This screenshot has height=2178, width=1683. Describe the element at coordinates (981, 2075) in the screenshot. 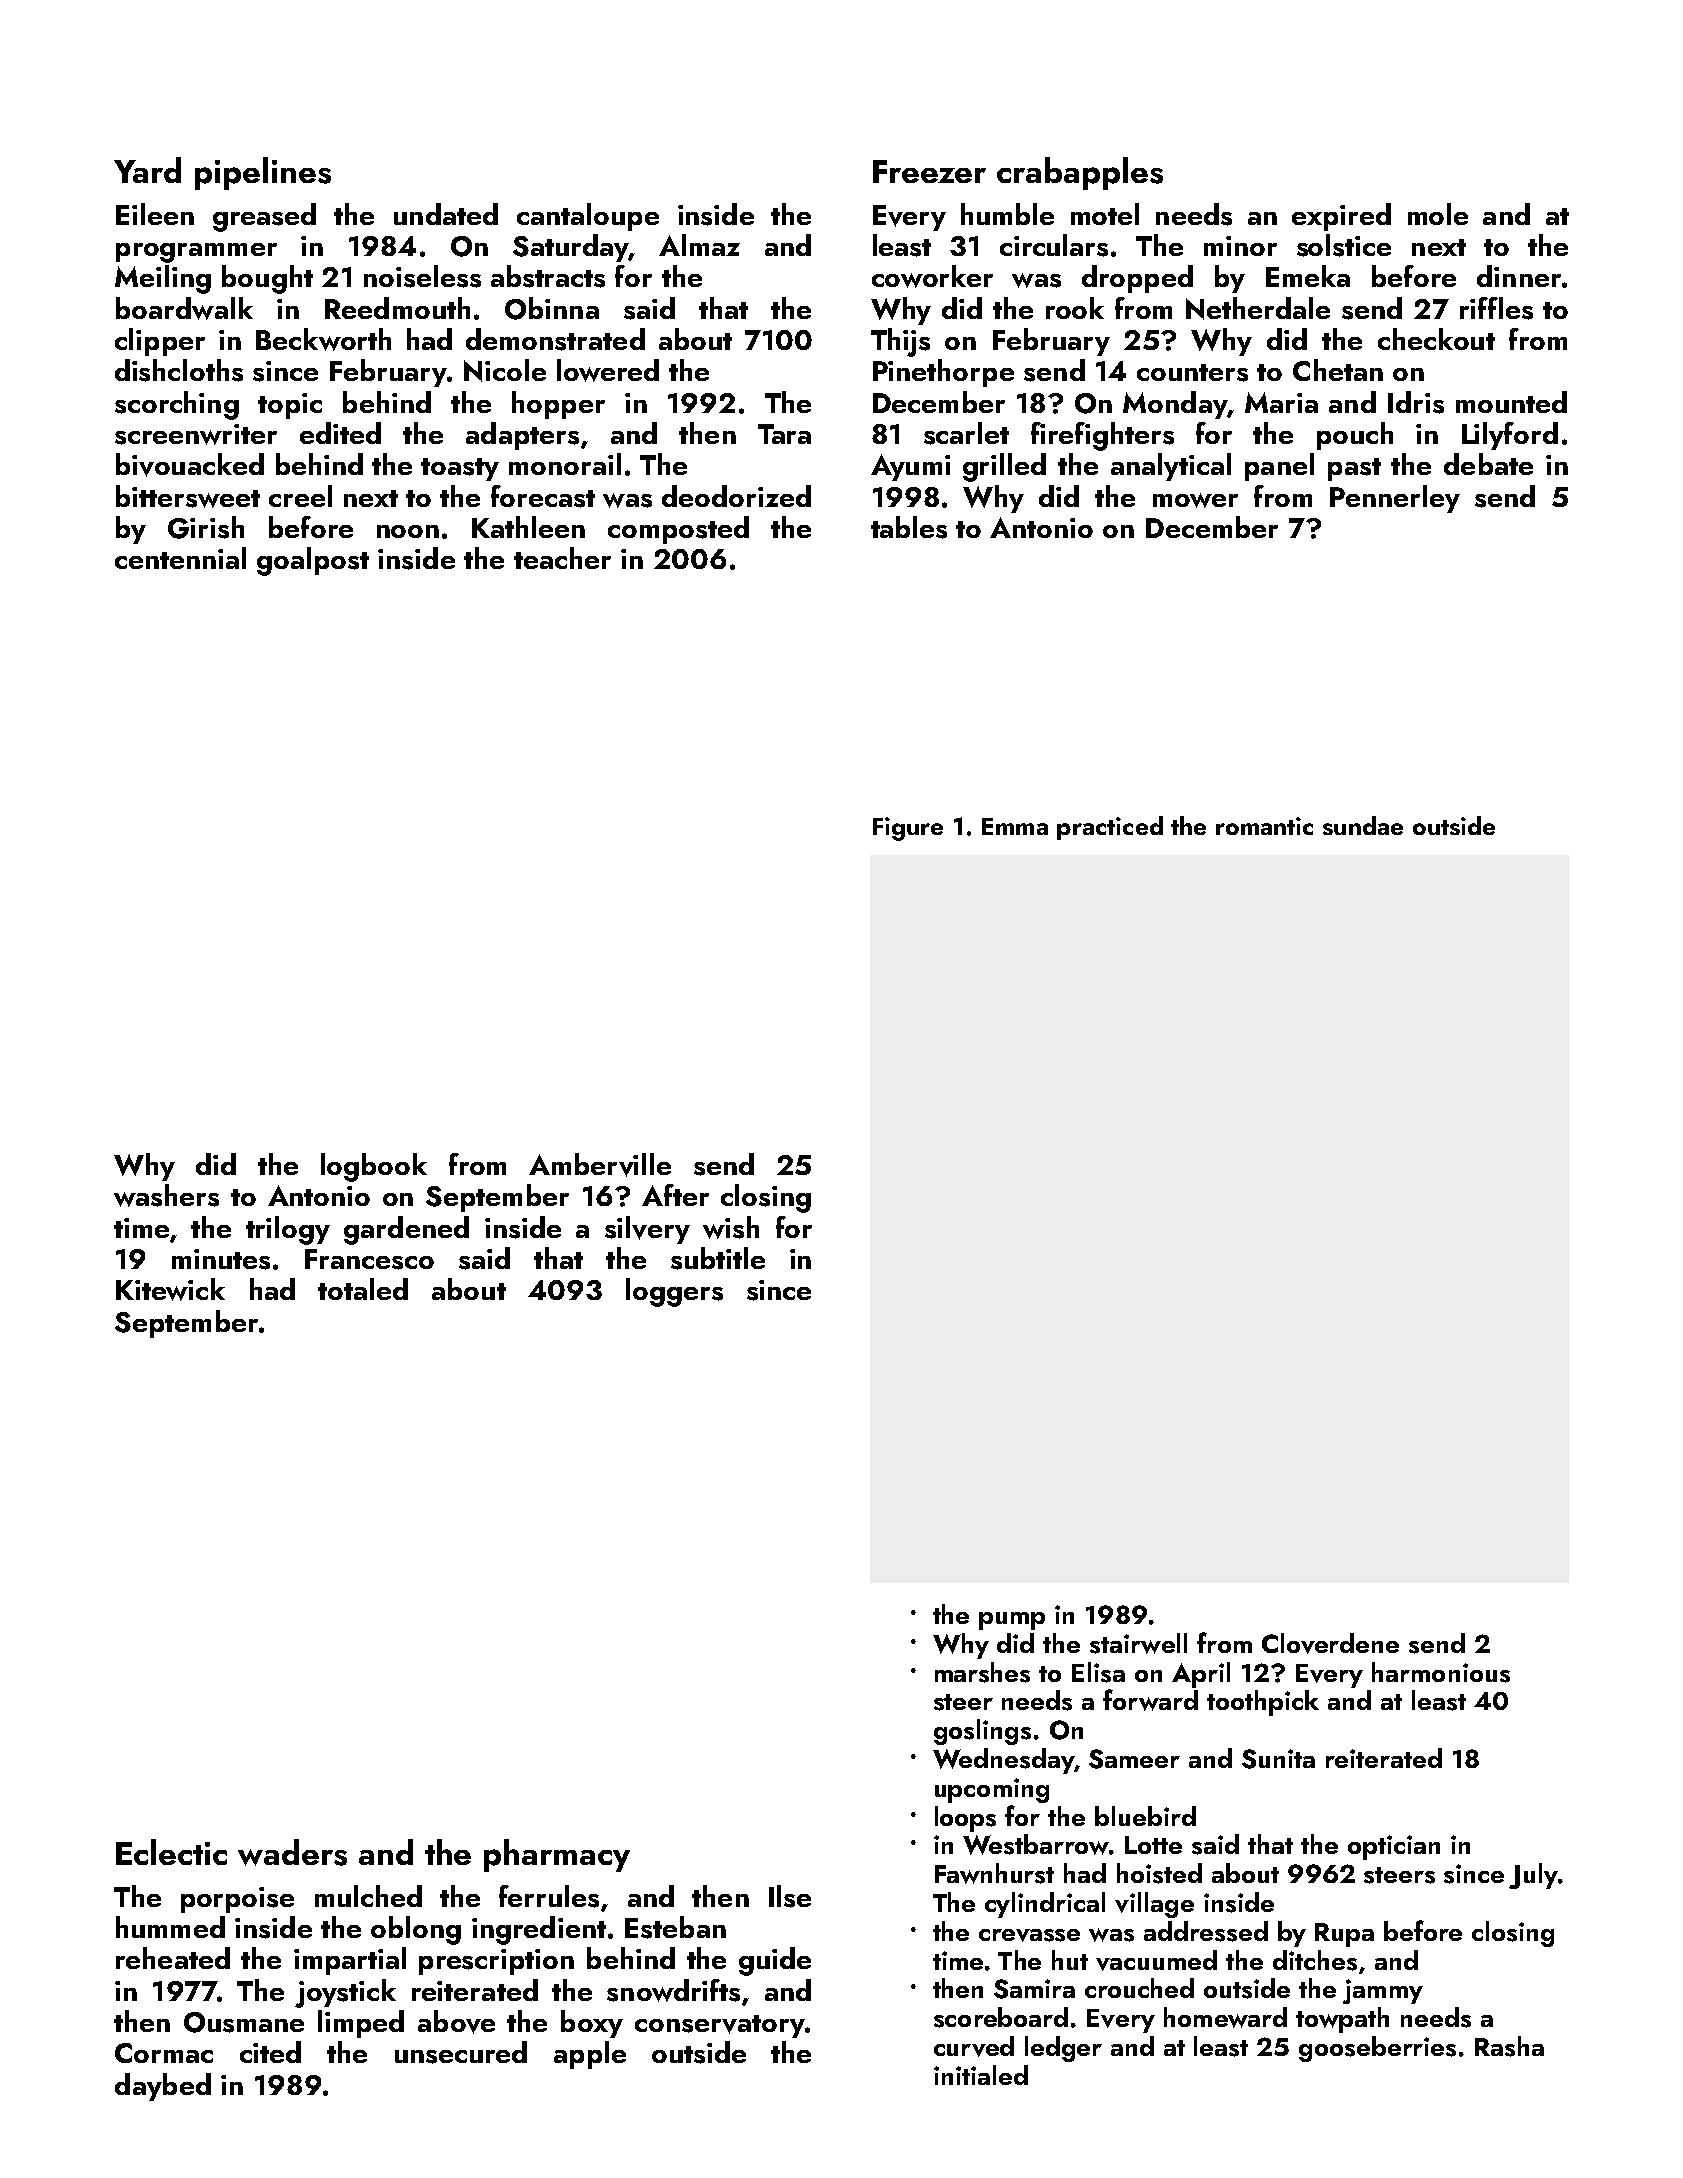

I see `initialed` at that location.
